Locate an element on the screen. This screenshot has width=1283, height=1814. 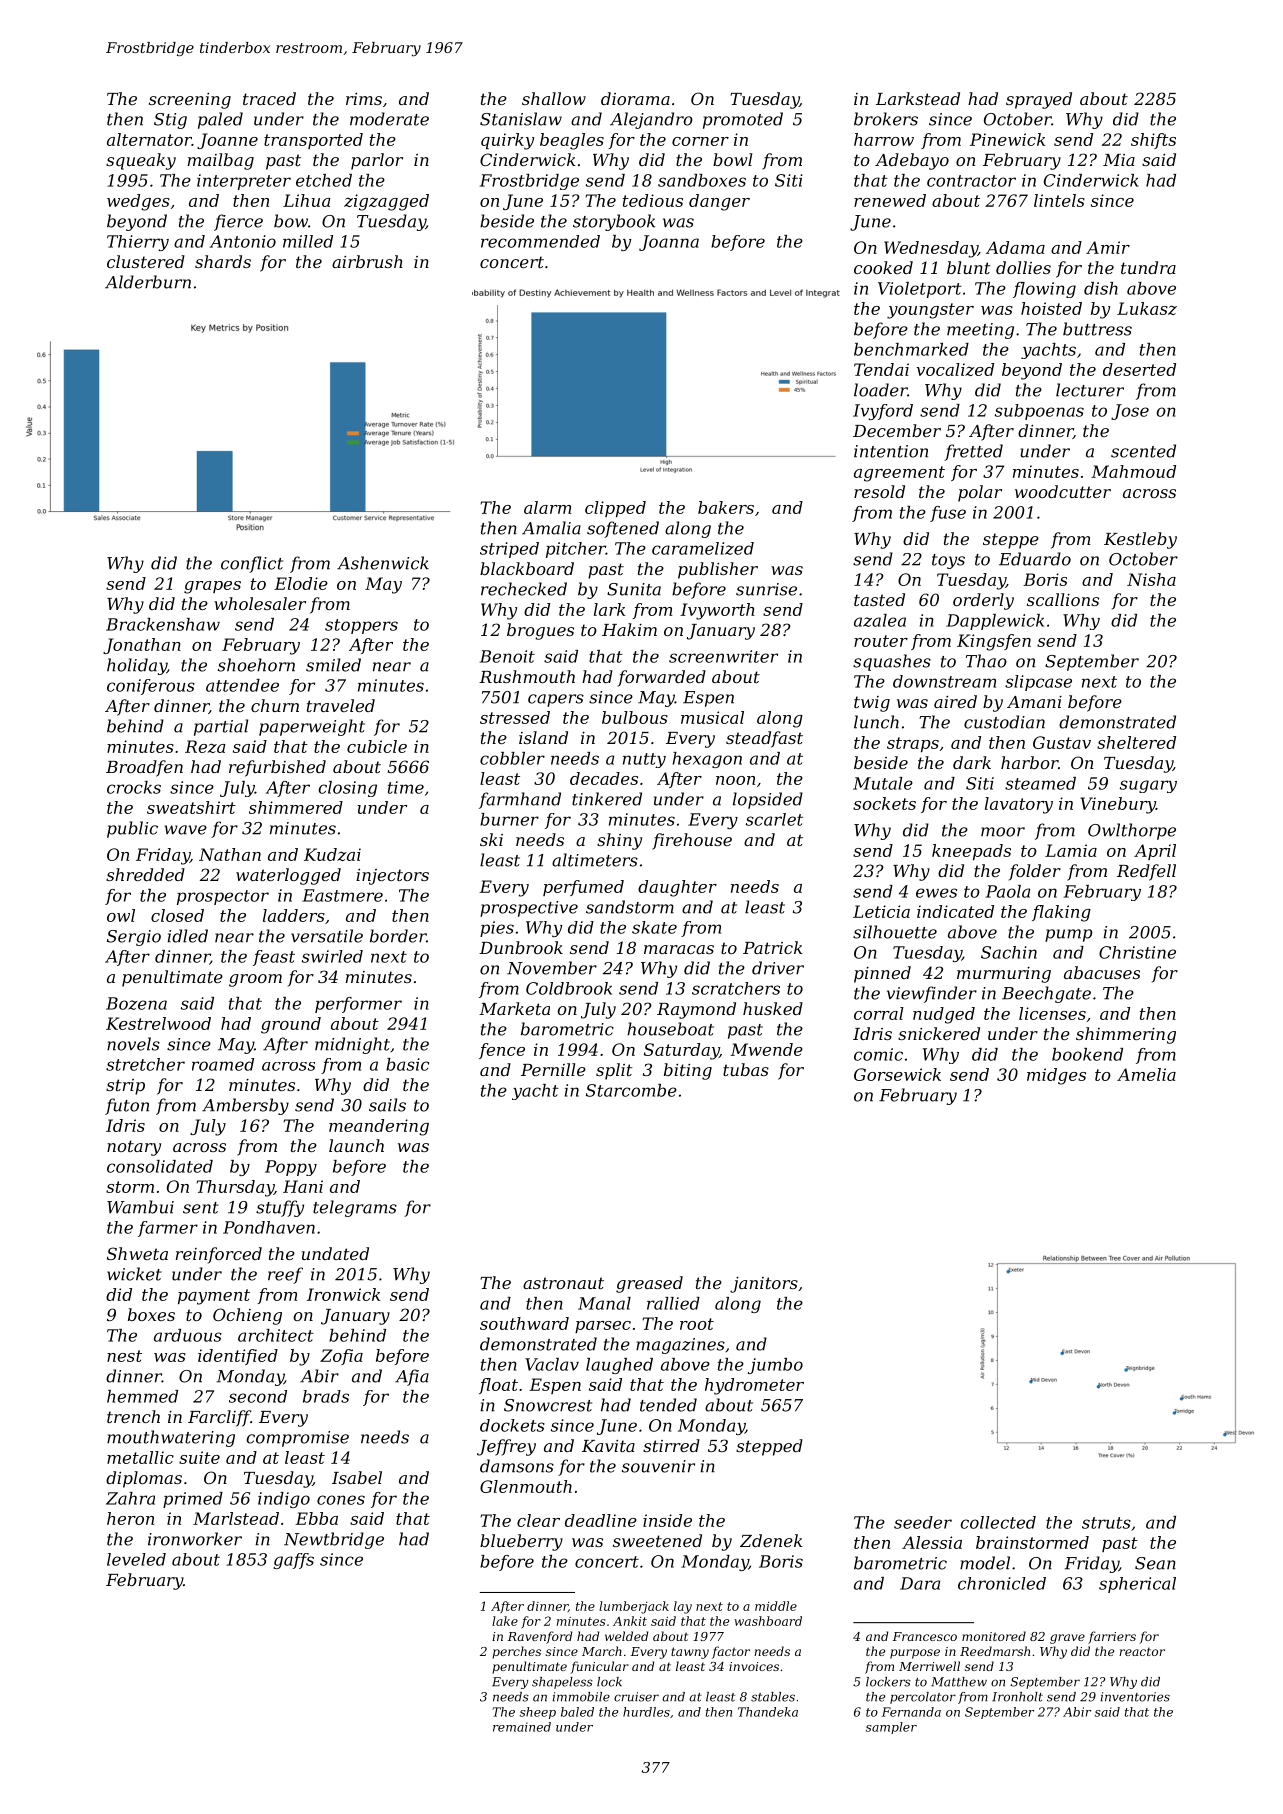
ironworker is located at coordinates (195, 1539).
